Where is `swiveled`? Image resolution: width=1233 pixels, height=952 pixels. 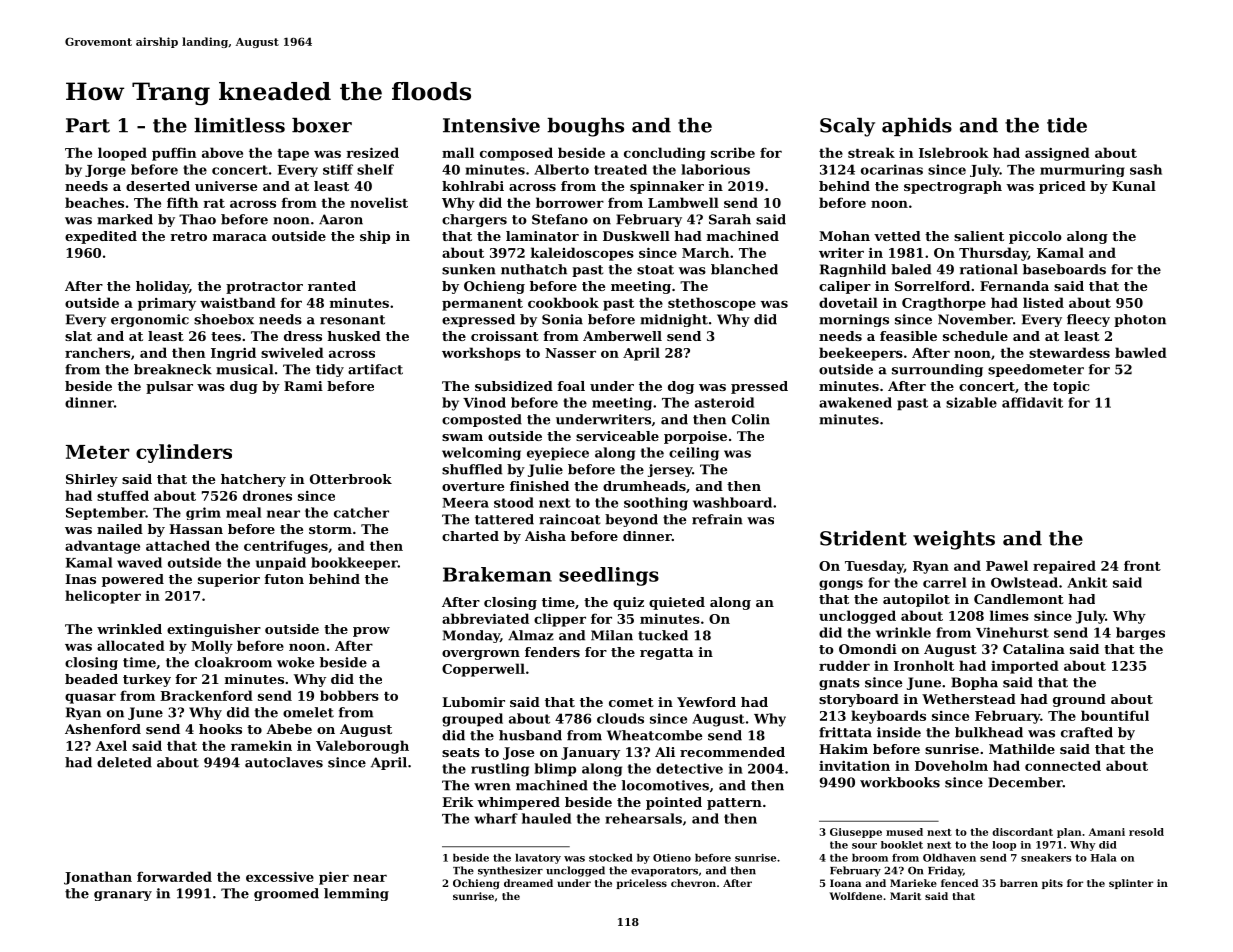 swiveled is located at coordinates (292, 352).
